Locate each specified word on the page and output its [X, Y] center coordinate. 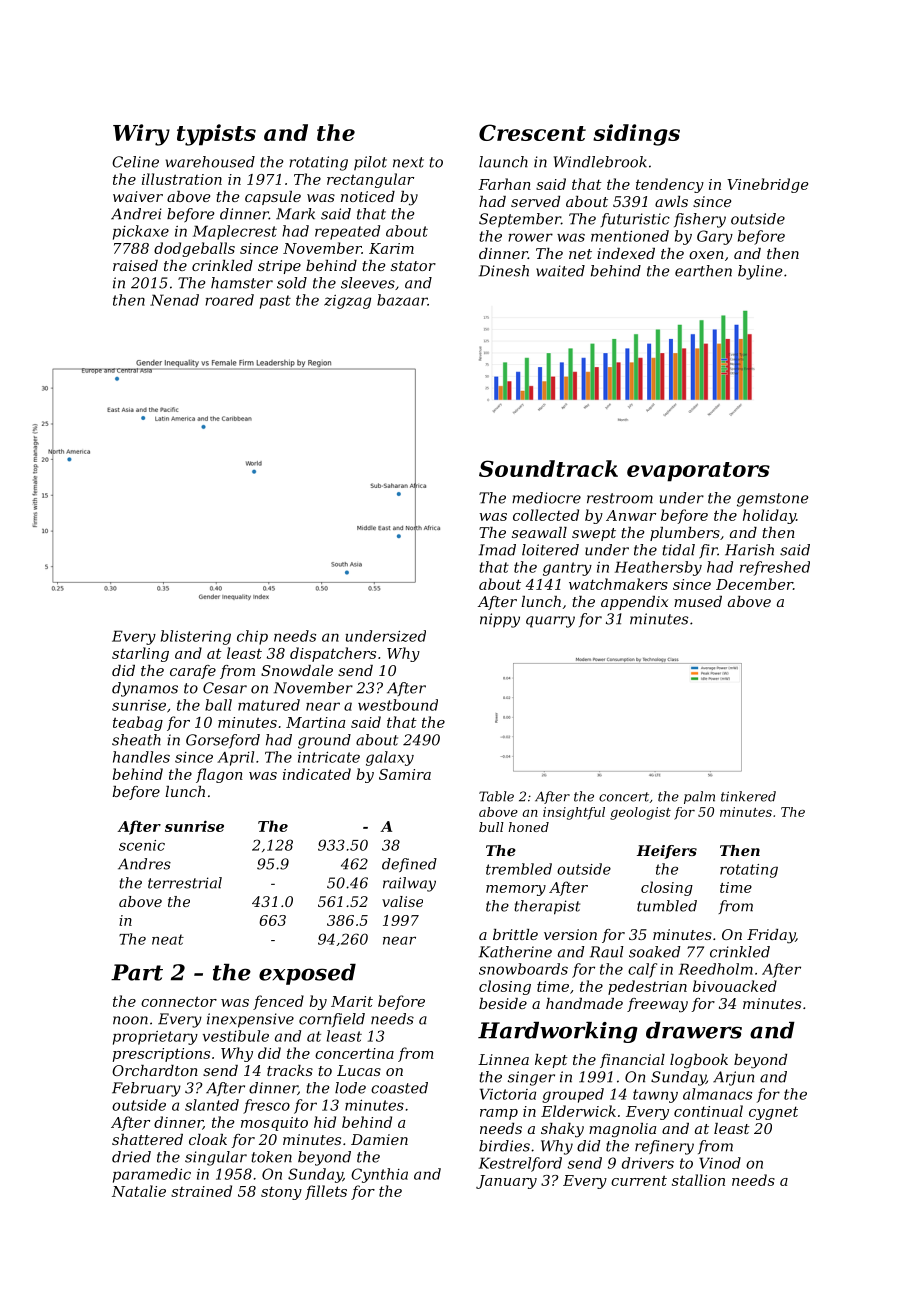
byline [760, 272]
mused [698, 601]
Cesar [225, 688]
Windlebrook [600, 162]
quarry [550, 622]
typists [216, 135]
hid [325, 1122]
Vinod [720, 1163]
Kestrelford [520, 1164]
